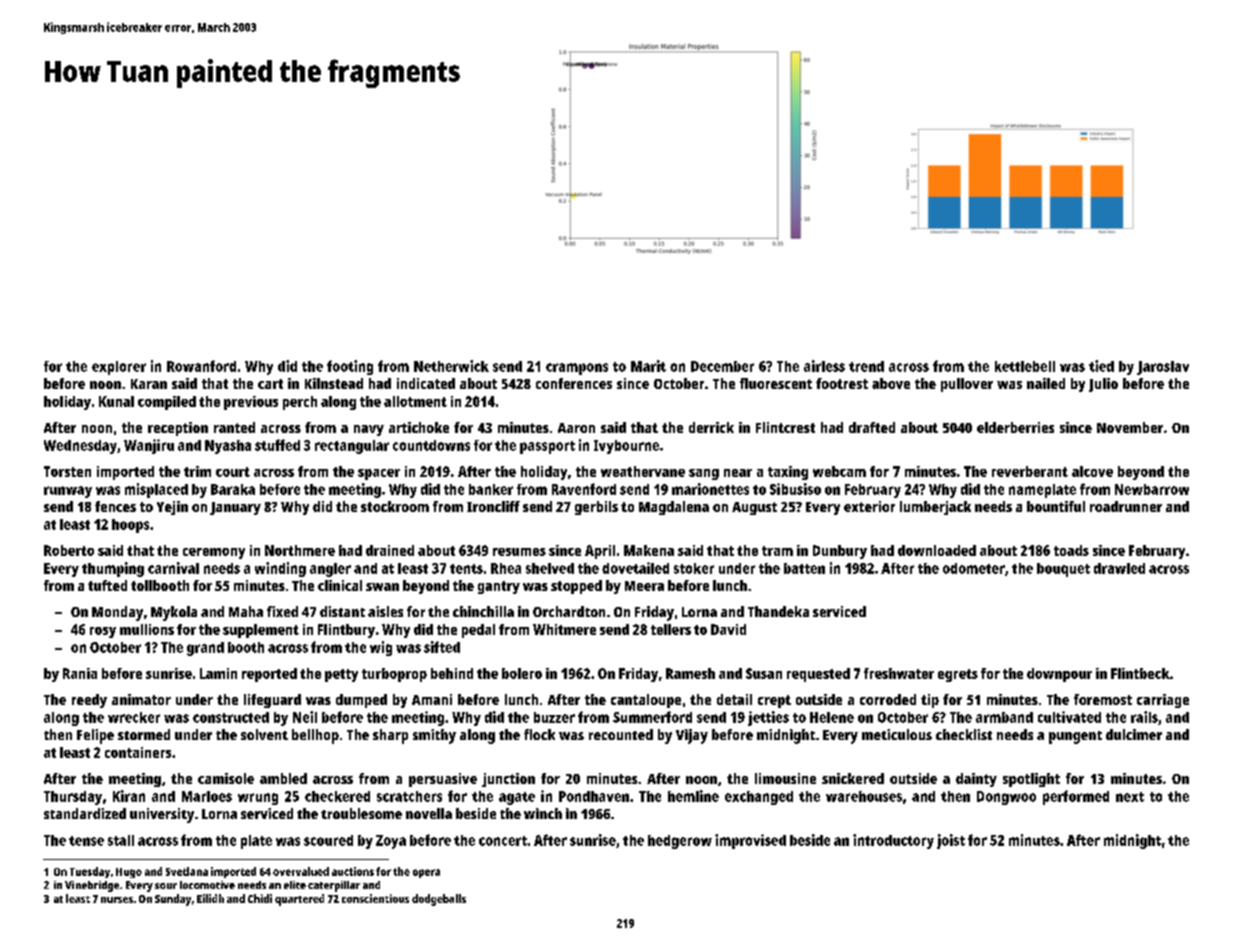 Image resolution: width=1233 pixels, height=952 pixels. What do you see at coordinates (141, 699) in the document?
I see `animator` at bounding box center [141, 699].
